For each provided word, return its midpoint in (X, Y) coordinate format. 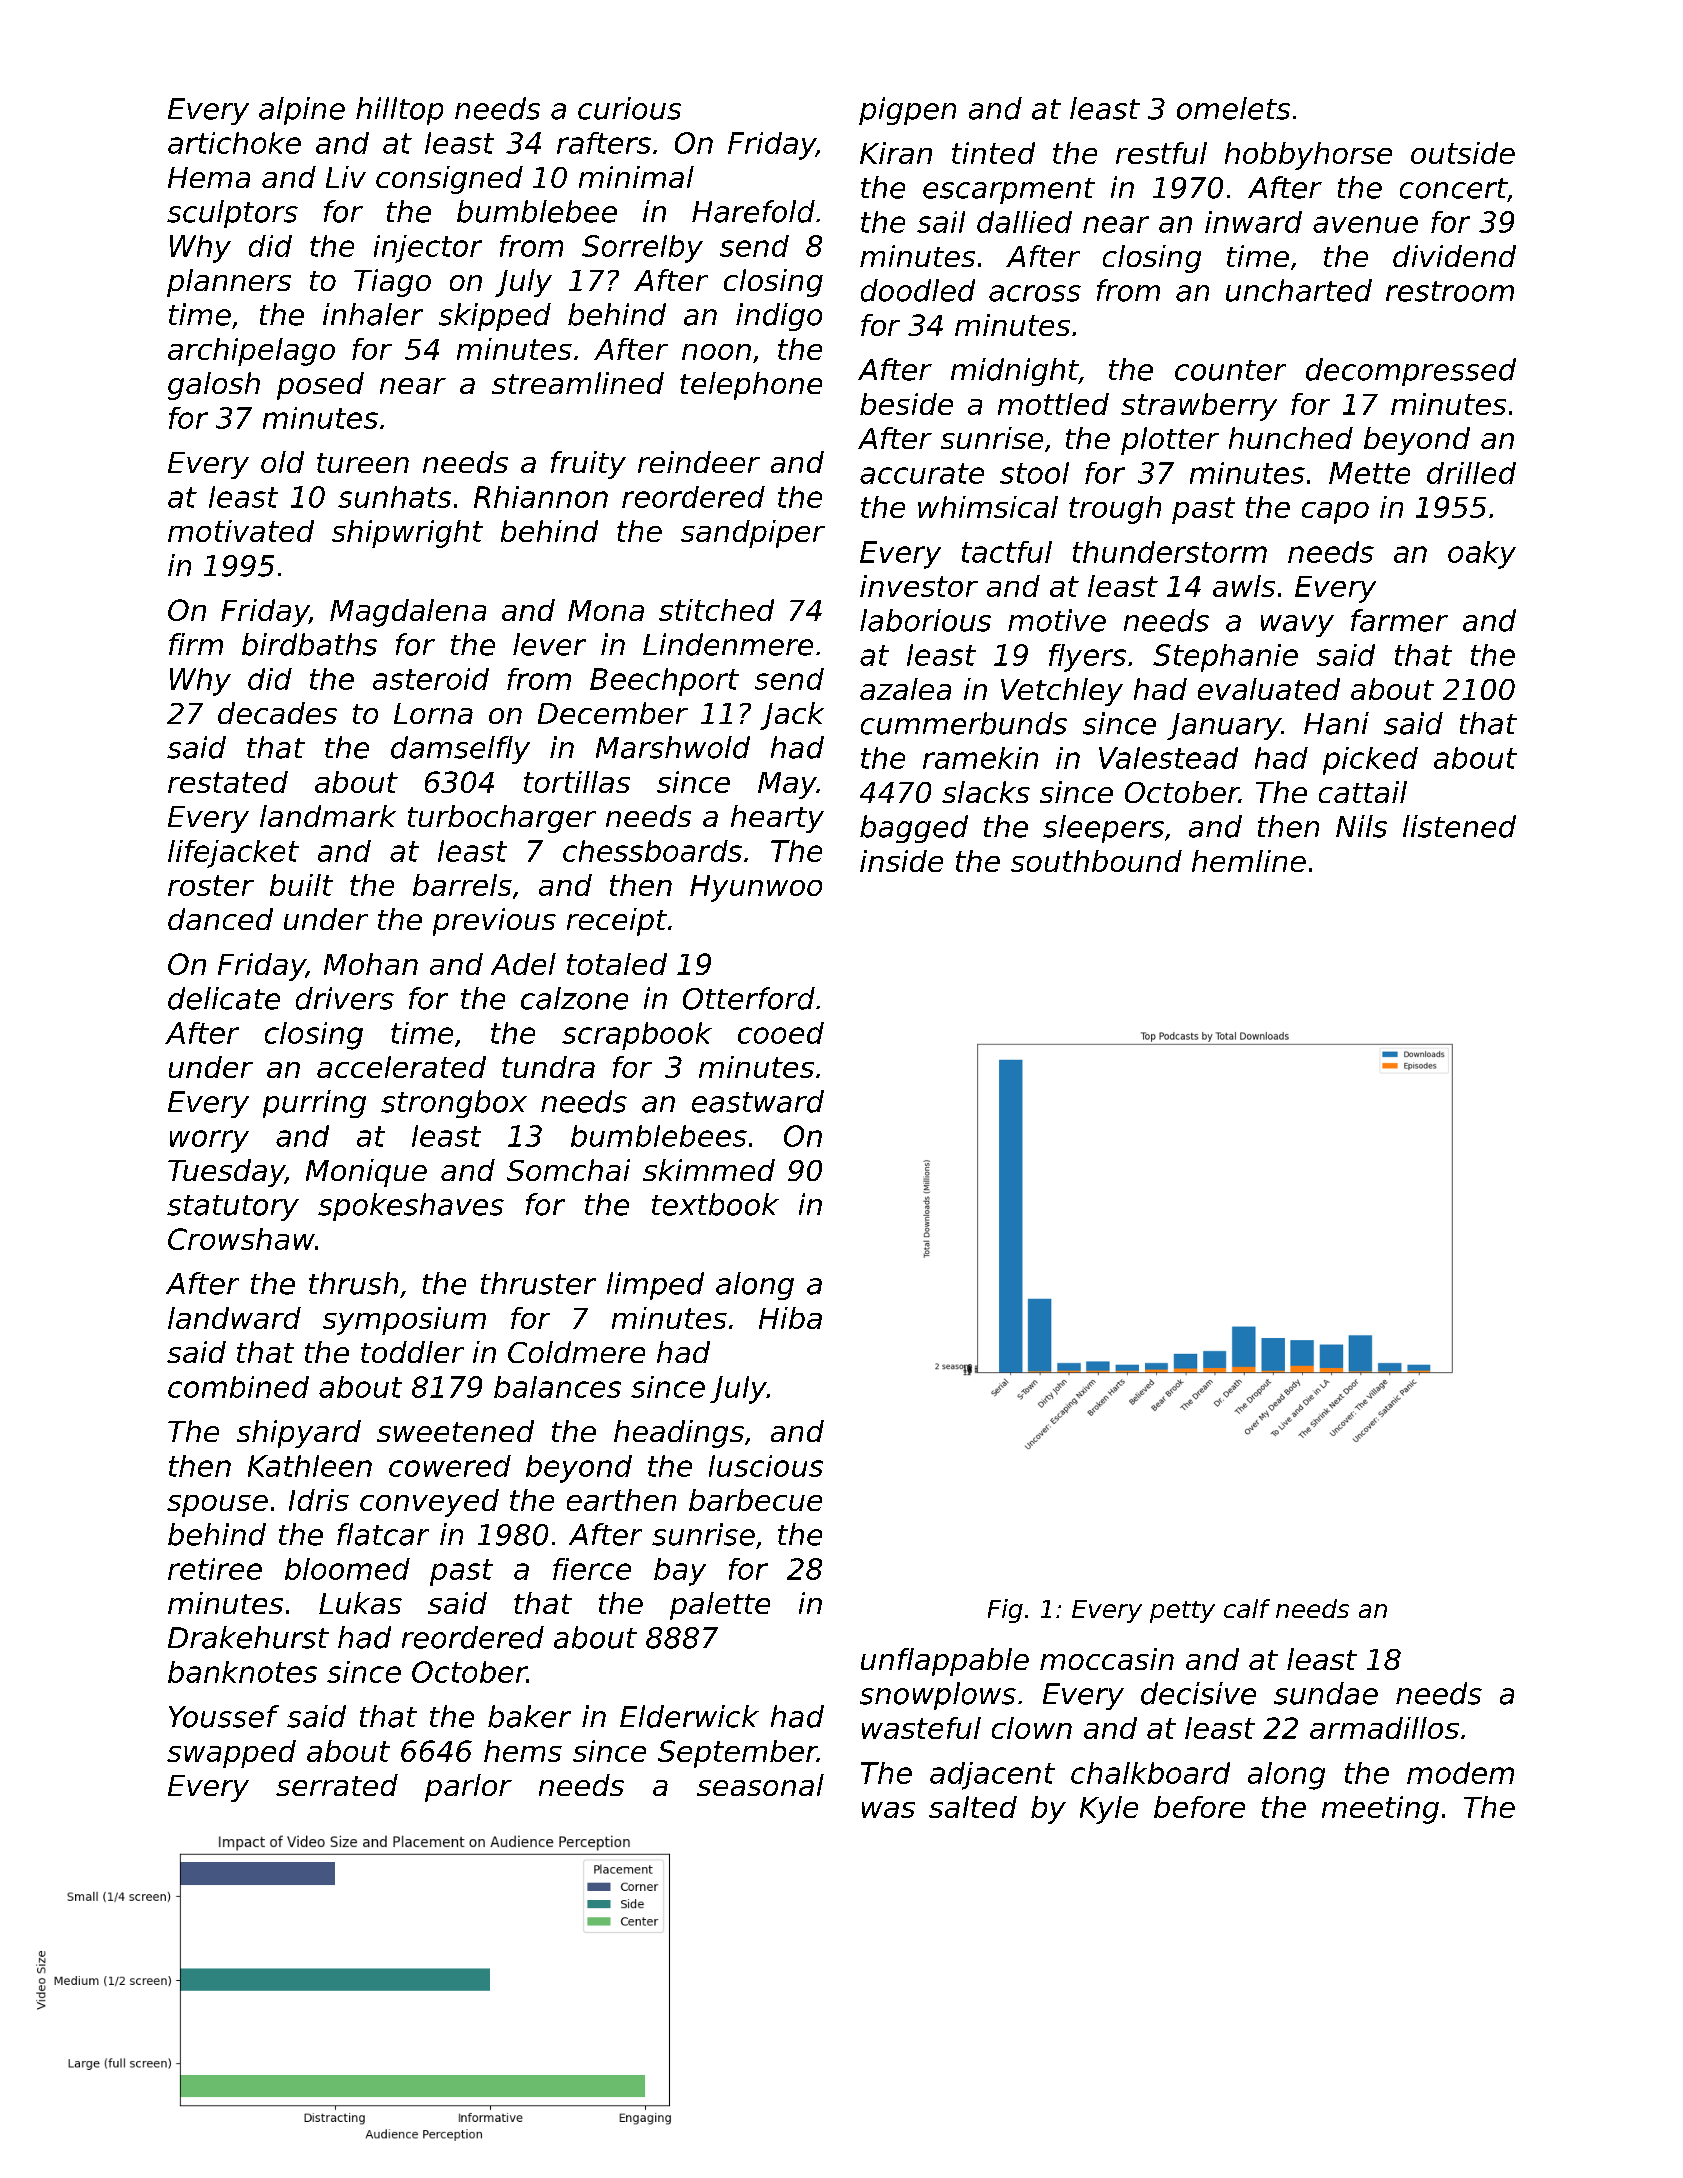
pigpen (907, 111)
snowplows (938, 1696)
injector (428, 249)
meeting (1380, 1810)
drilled (1471, 473)
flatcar (383, 1534)
